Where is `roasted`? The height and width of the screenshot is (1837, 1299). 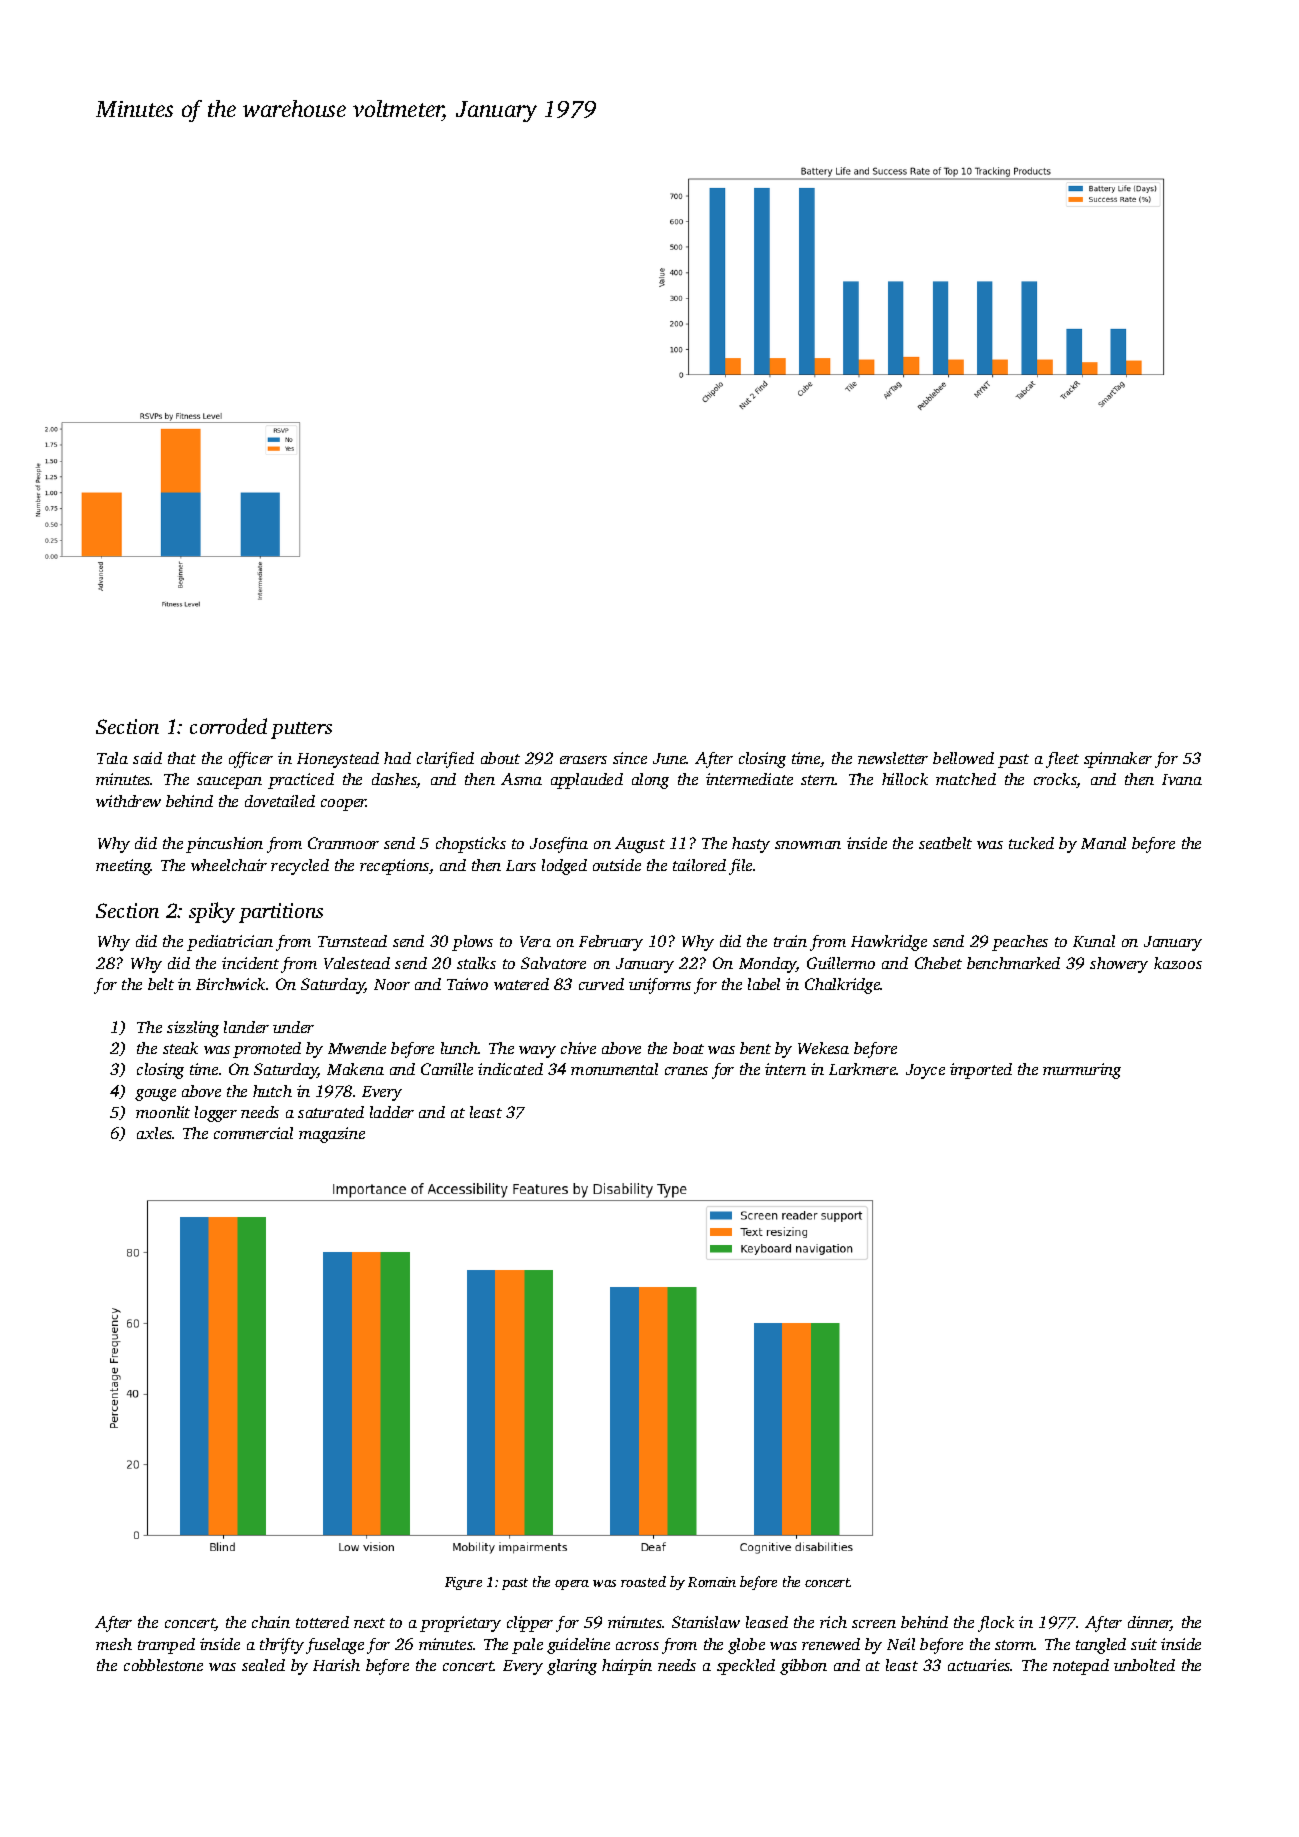 roasted is located at coordinates (643, 1581).
